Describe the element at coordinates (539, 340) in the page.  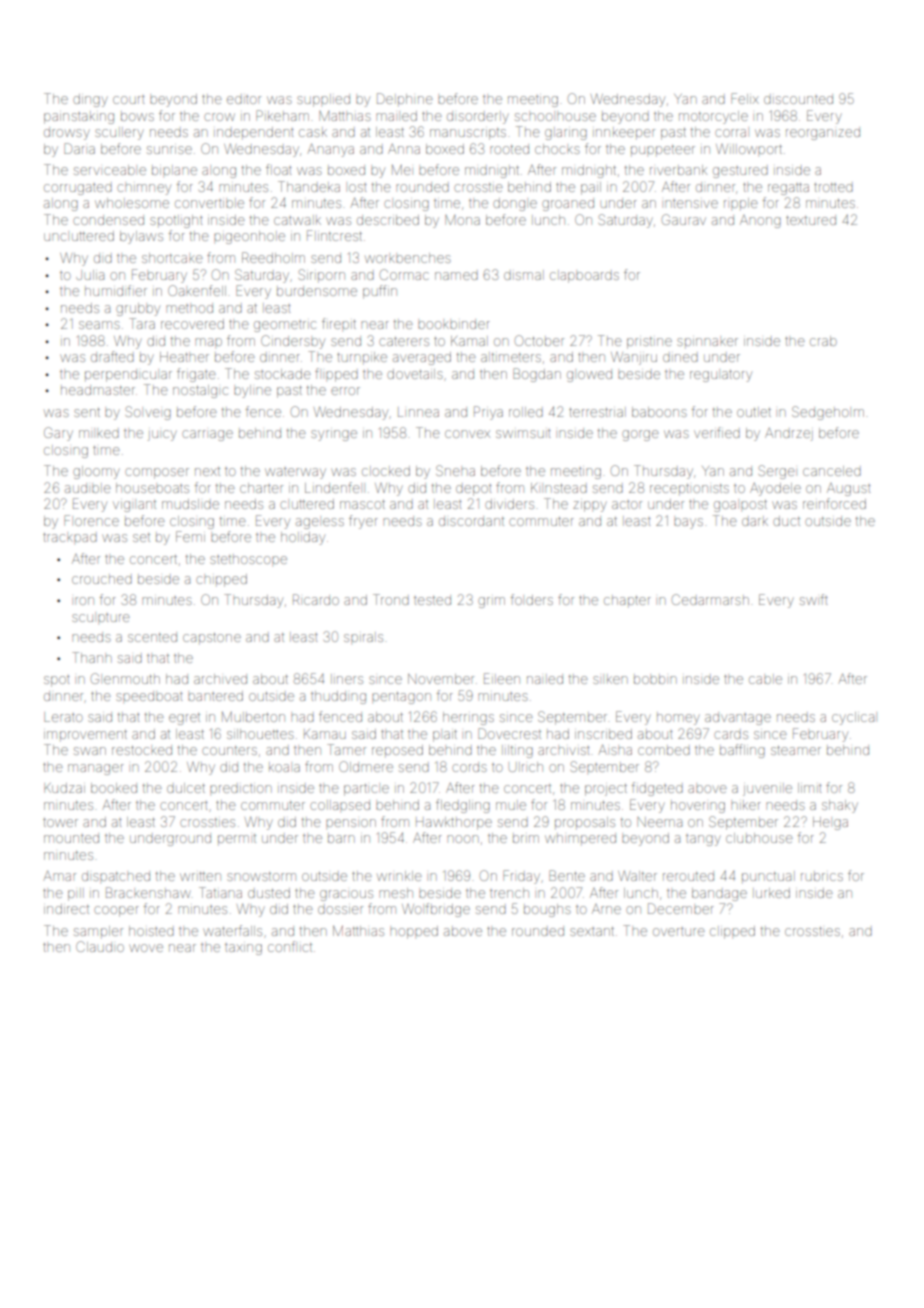
I see `October` at that location.
